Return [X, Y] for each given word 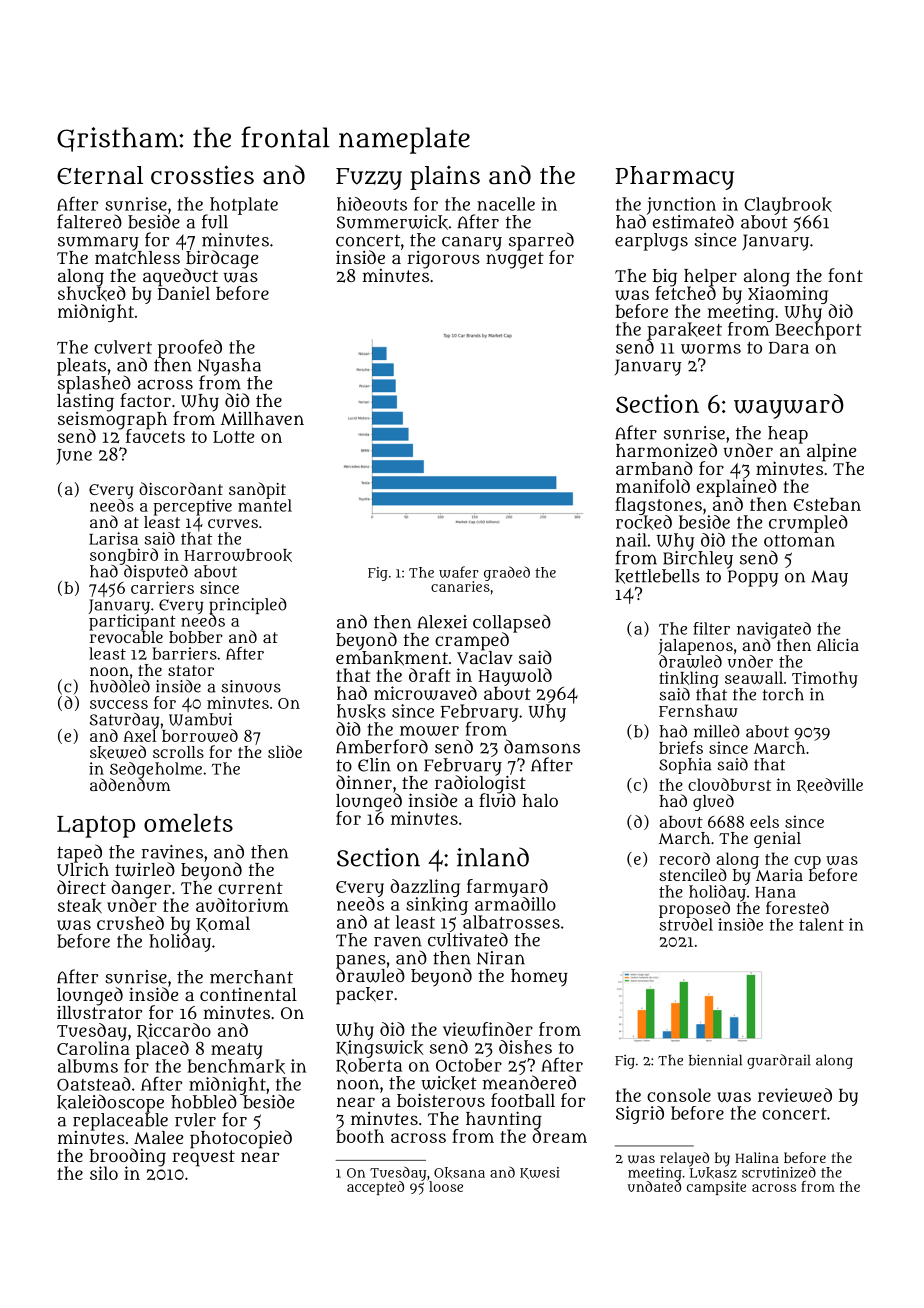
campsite [716, 1188]
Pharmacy [675, 178]
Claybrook [788, 206]
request [203, 1158]
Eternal [100, 175]
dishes [525, 1047]
